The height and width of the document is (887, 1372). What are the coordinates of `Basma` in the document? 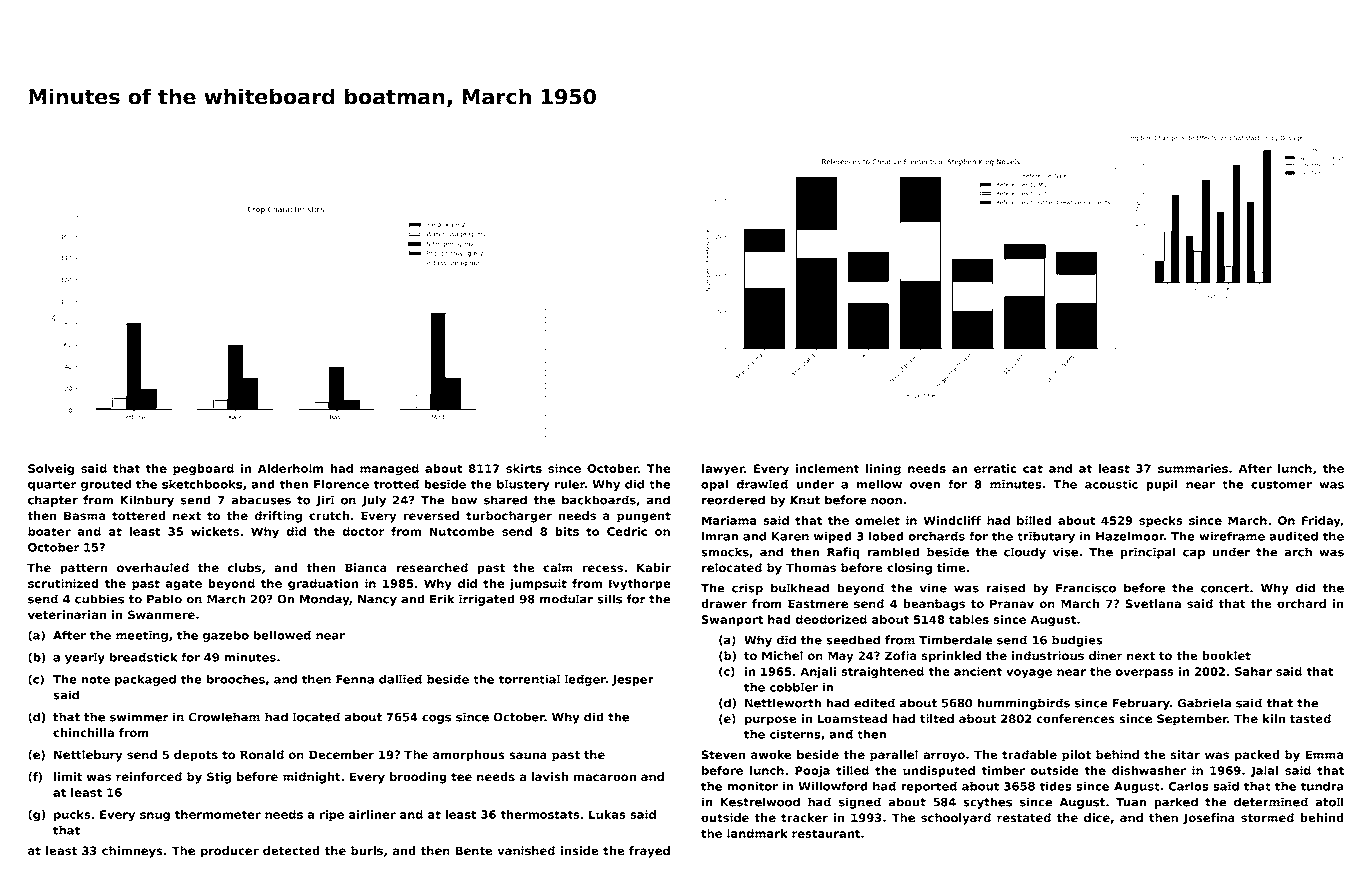 It's located at (85, 515).
